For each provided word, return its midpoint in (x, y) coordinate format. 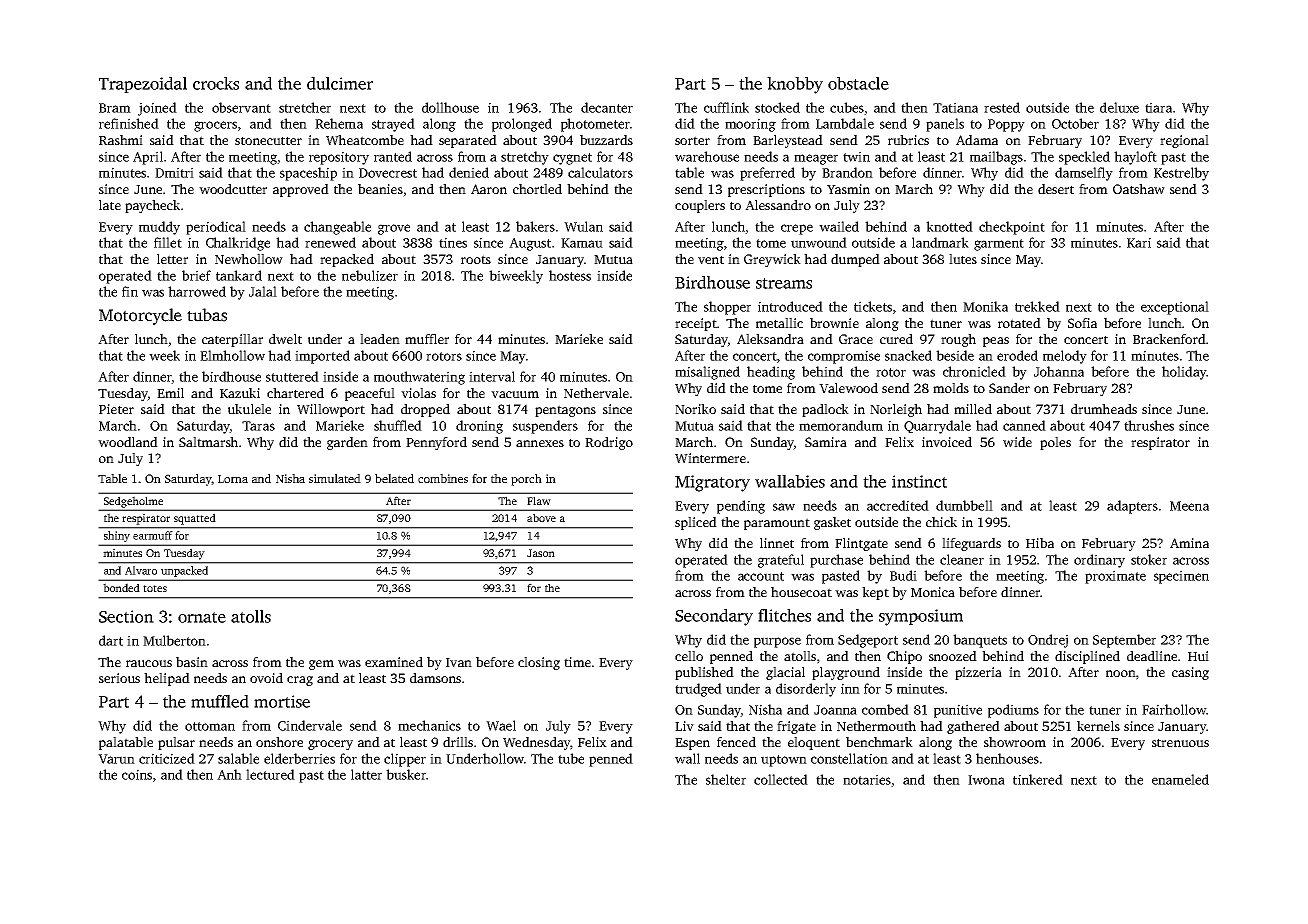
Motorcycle (140, 316)
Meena (1189, 506)
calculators (600, 172)
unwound (819, 242)
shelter (726, 779)
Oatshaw (1139, 189)
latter (366, 774)
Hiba (1040, 543)
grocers (215, 126)
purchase (836, 561)
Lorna (233, 479)
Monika (985, 306)
